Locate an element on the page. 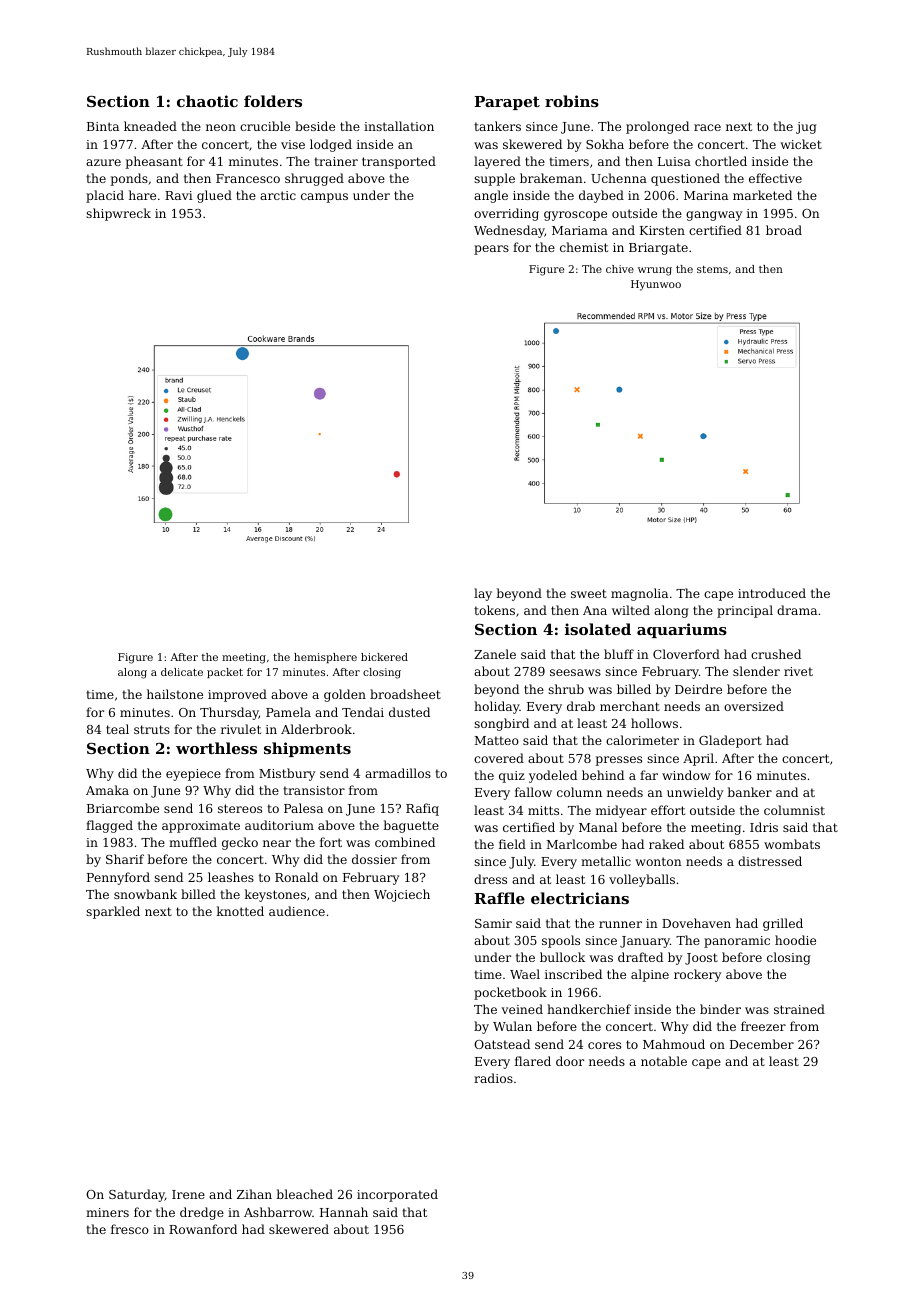  Rowanford is located at coordinates (203, 1229).
